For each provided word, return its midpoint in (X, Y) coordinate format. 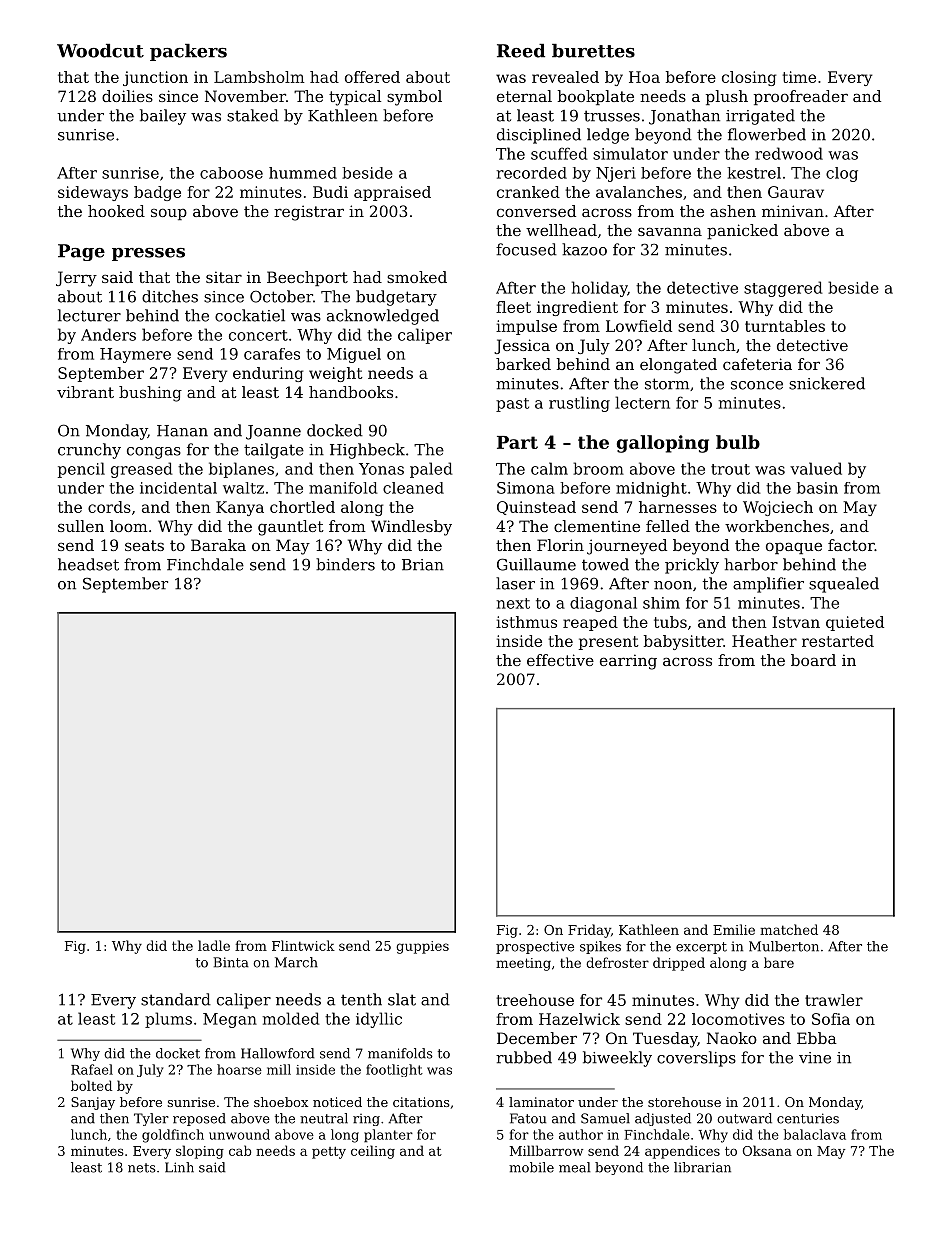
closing (749, 78)
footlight (394, 1070)
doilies (127, 96)
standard (176, 999)
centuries (808, 1118)
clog (842, 174)
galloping (663, 444)
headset (88, 564)
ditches (170, 296)
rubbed (524, 1057)
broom (598, 468)
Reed (521, 51)
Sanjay (93, 1103)
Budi (330, 192)
